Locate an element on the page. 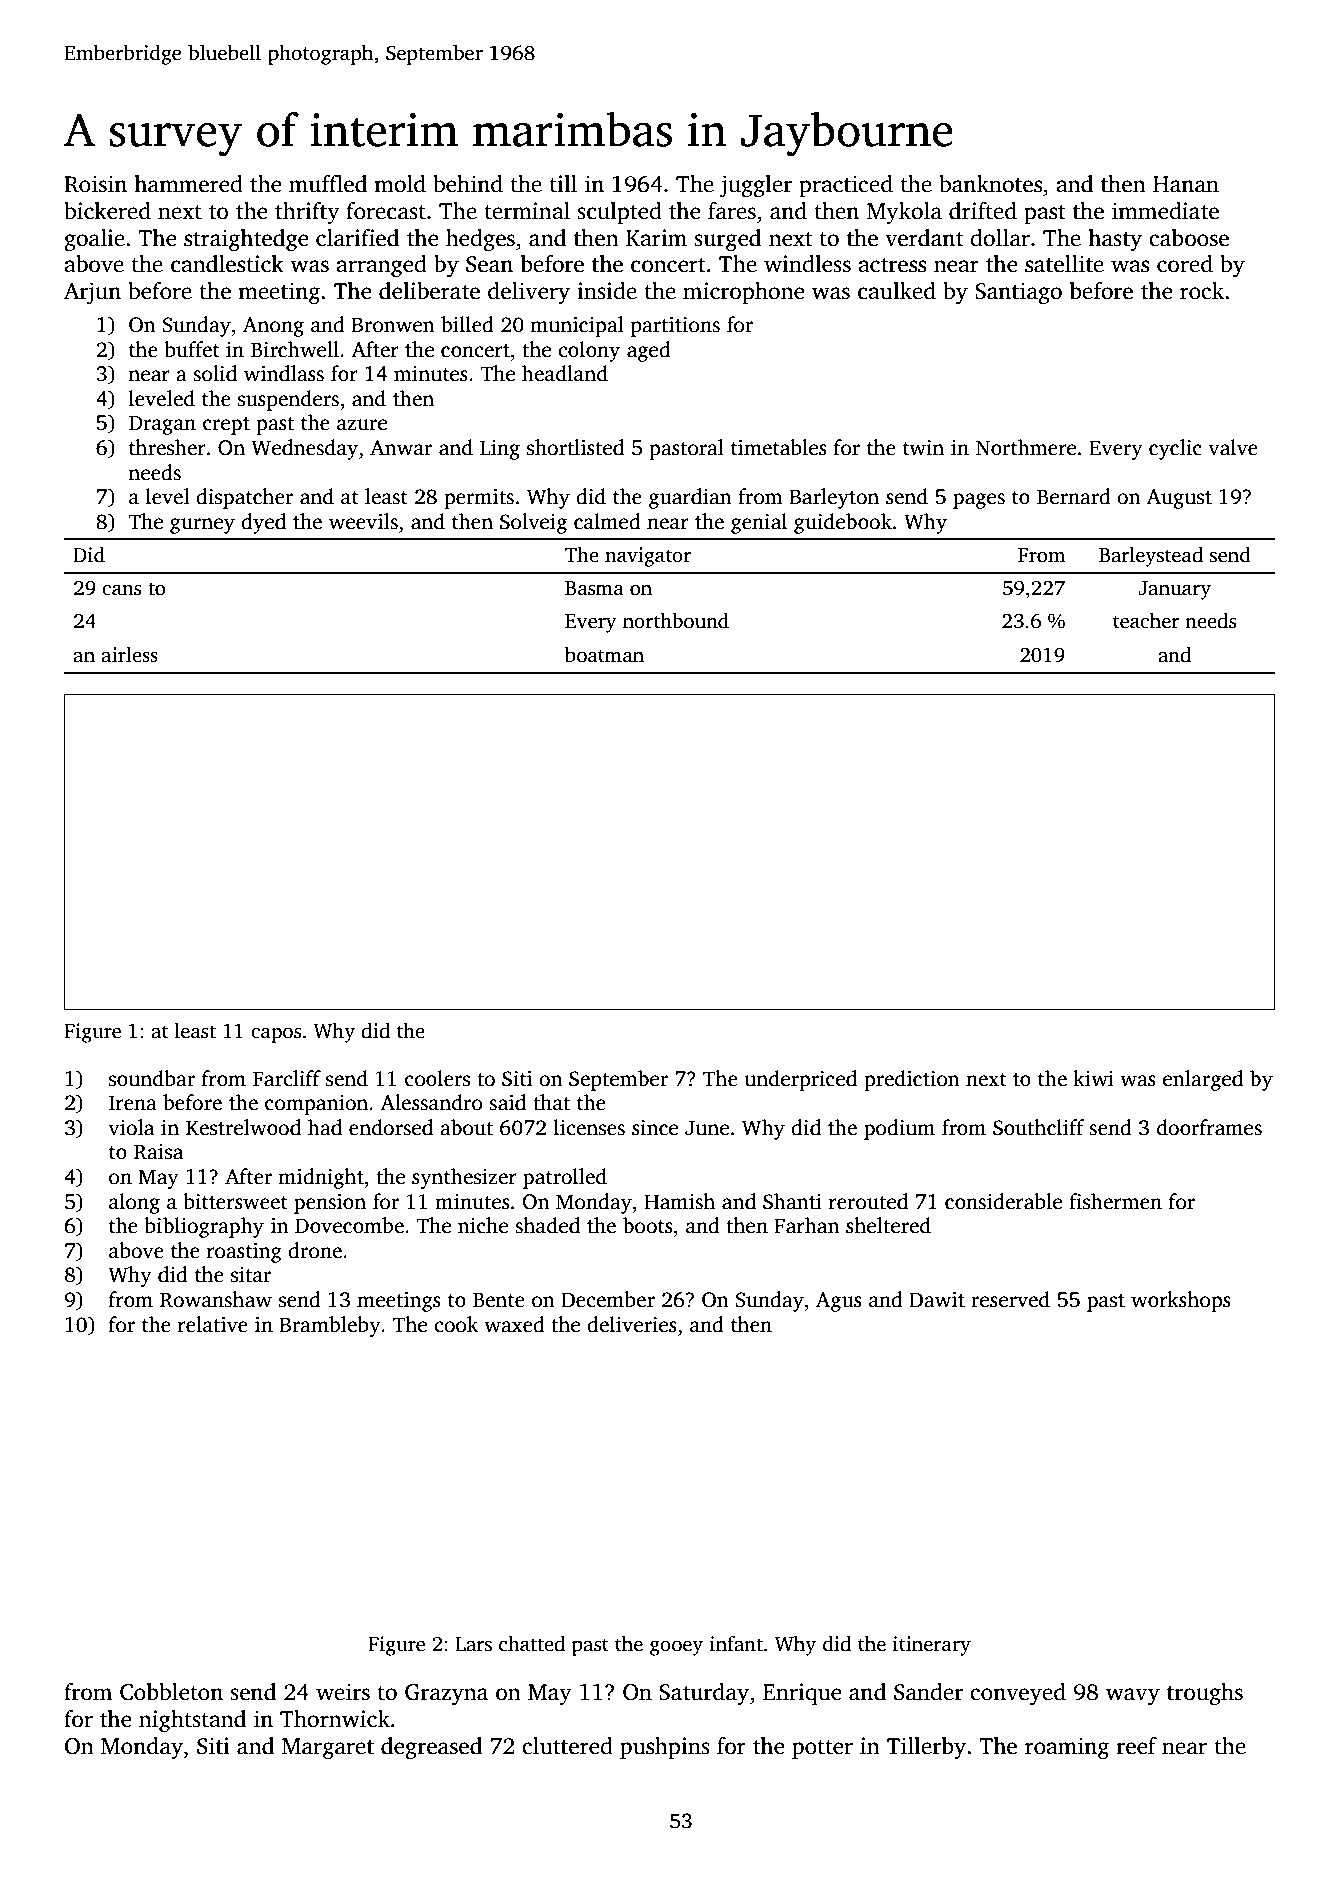 The image size is (1339, 1894). Northmere is located at coordinates (1026, 447).
